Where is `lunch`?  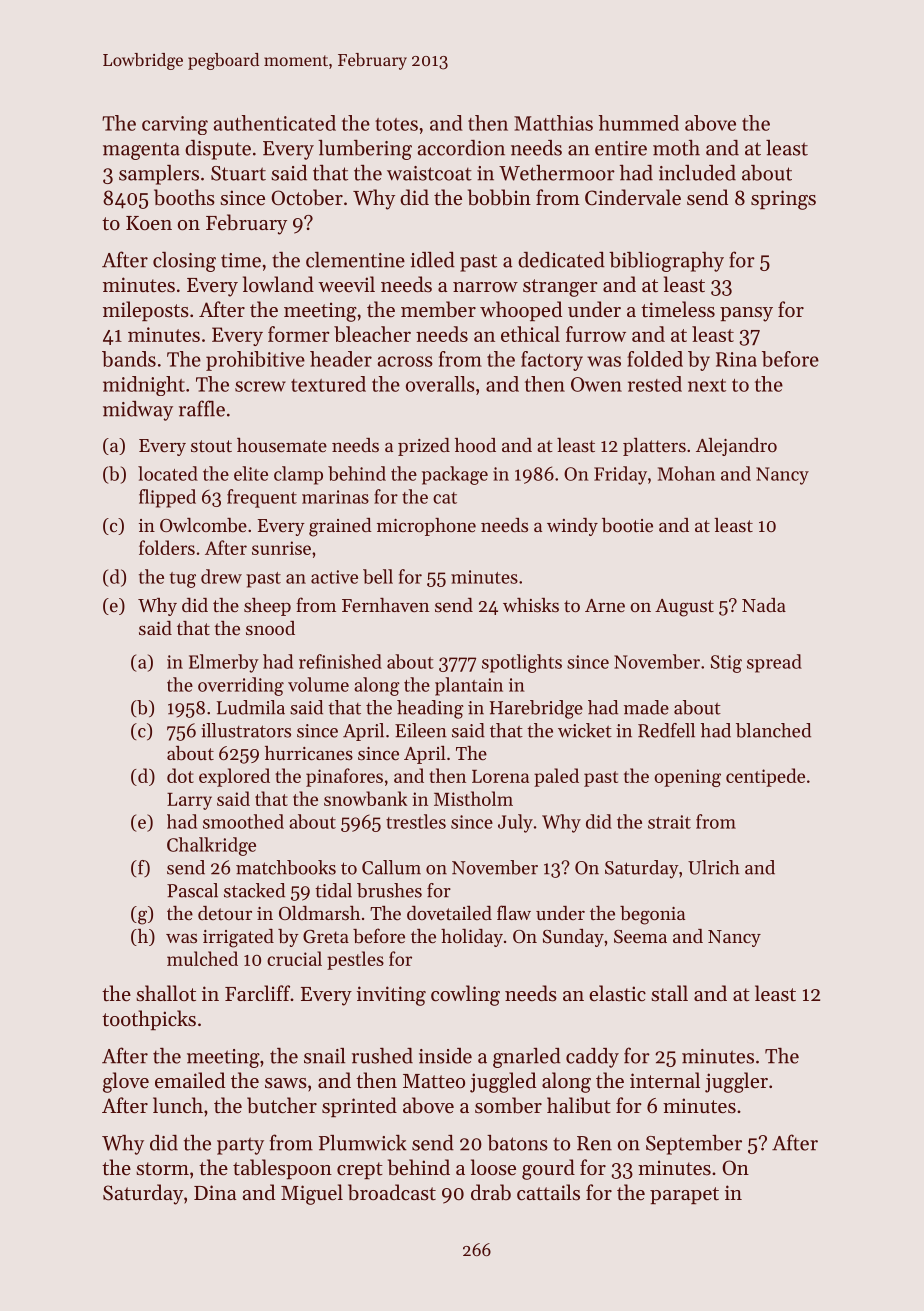 lunch is located at coordinates (178, 1105).
